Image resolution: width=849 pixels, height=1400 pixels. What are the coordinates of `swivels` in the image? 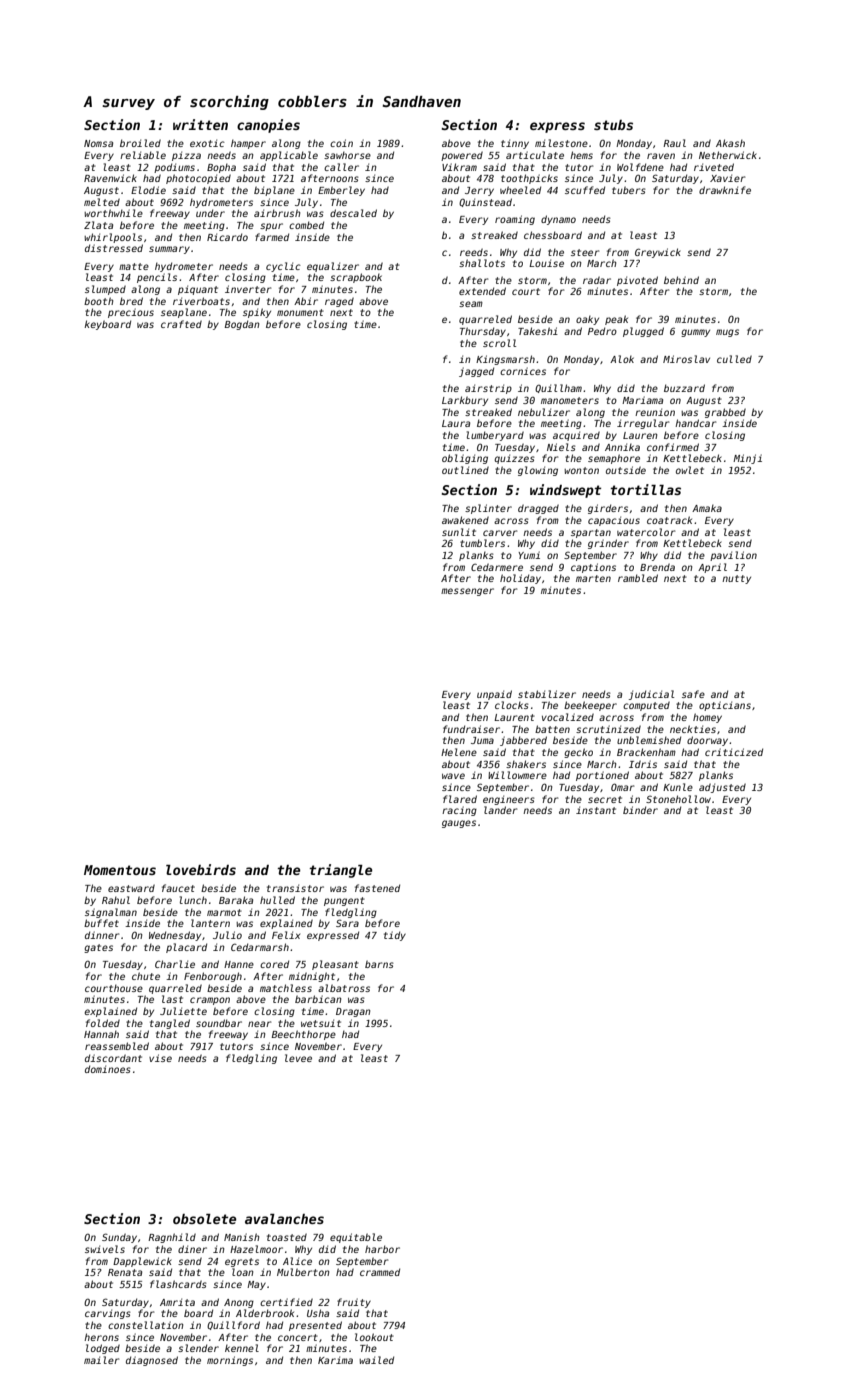 It's located at (105, 1249).
